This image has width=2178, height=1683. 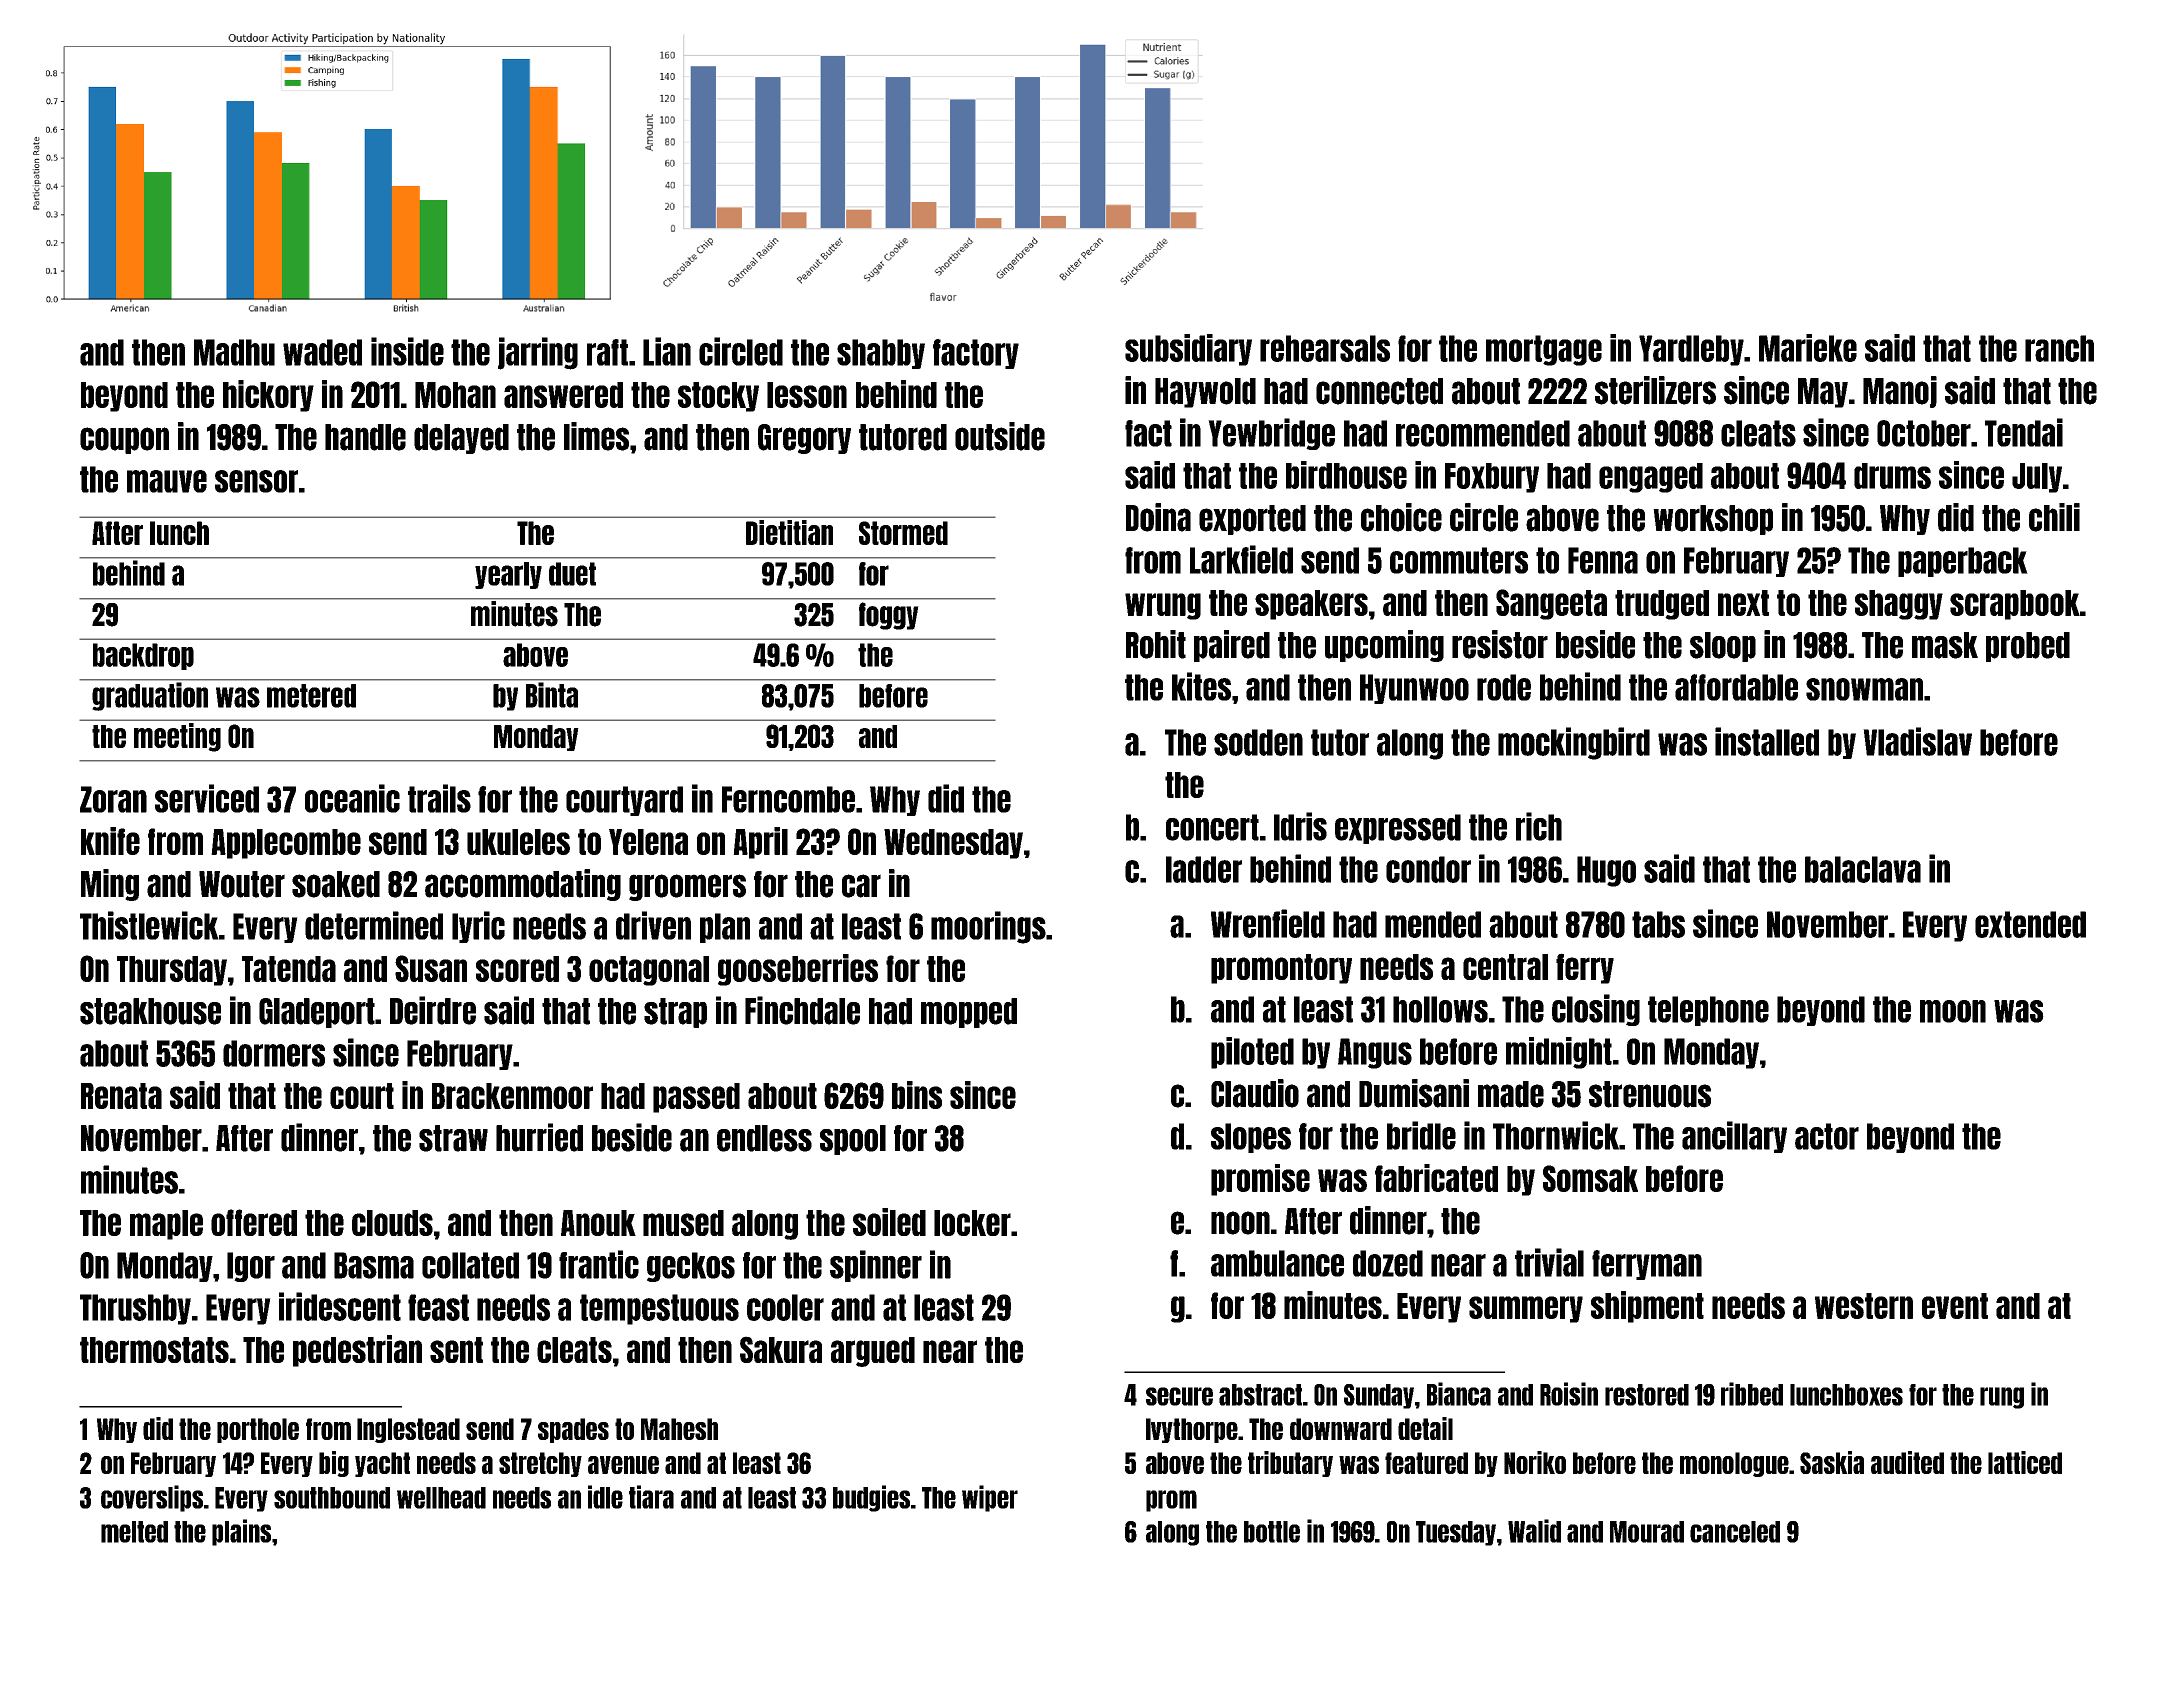 What do you see at coordinates (234, 352) in the image?
I see `Madhu` at bounding box center [234, 352].
